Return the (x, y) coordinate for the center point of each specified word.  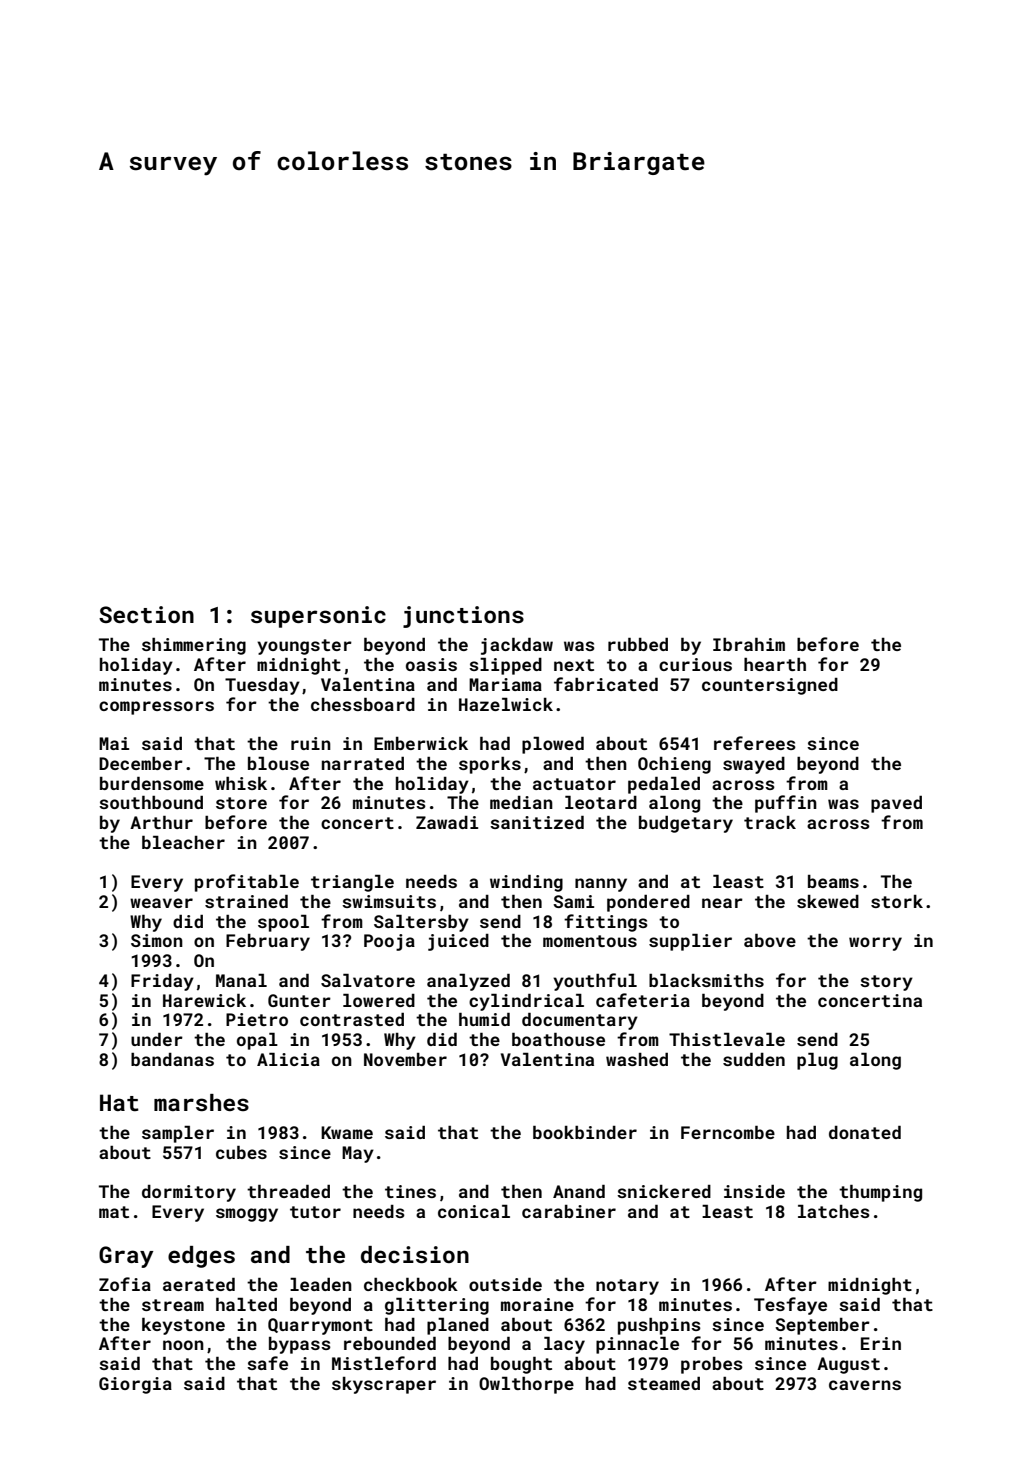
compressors (156, 708)
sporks (490, 765)
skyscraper (384, 1385)
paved (896, 804)
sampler (178, 1134)
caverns (865, 1385)
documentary (580, 1021)
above (770, 940)
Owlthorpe (526, 1385)
